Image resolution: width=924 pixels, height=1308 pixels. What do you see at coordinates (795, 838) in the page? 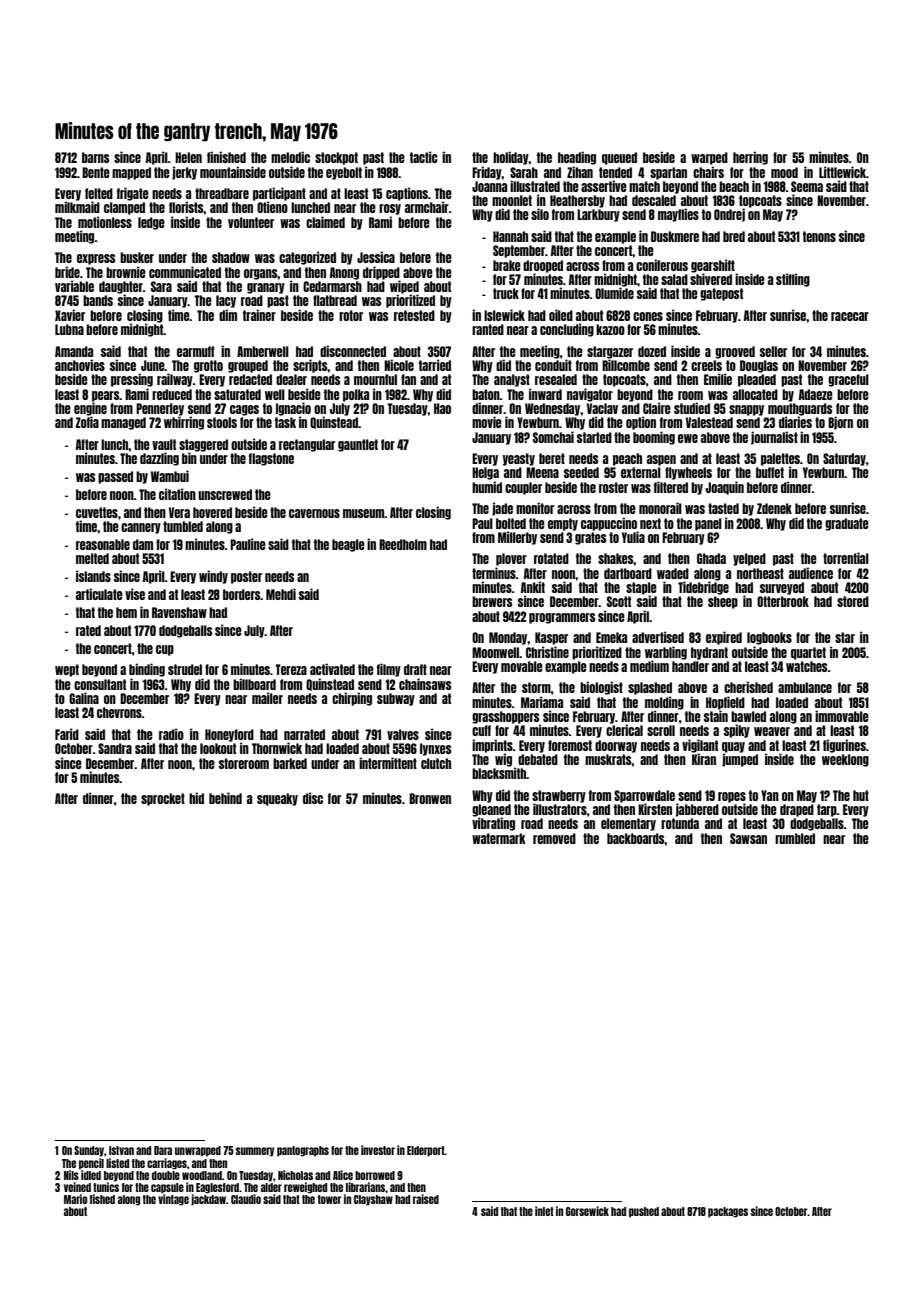
I see `rumbled` at bounding box center [795, 838].
